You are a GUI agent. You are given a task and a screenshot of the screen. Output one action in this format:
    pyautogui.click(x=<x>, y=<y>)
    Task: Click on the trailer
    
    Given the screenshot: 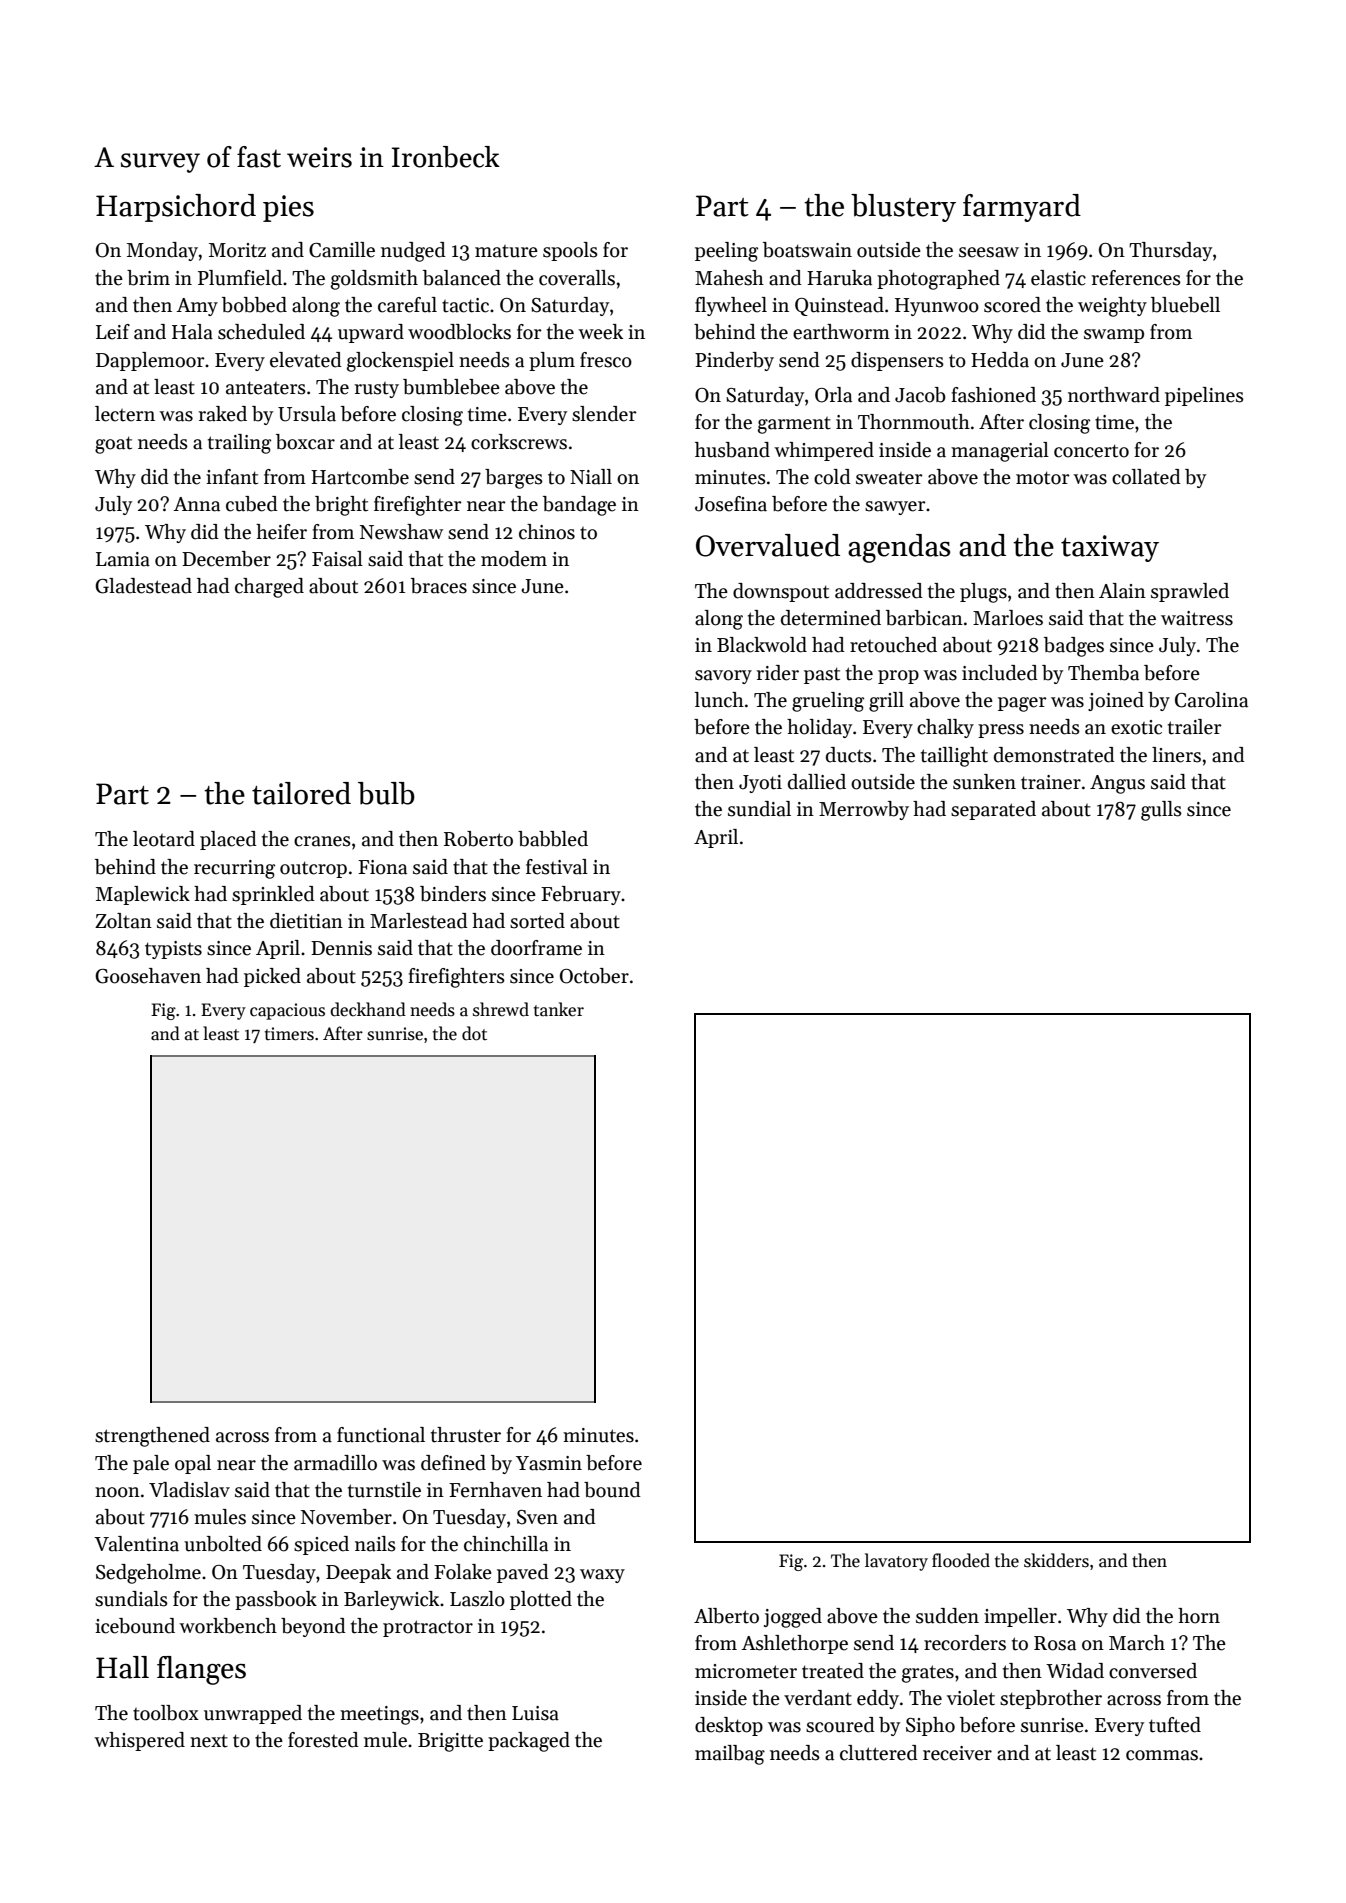 What is the action you would take?
    pyautogui.click(x=1195, y=727)
